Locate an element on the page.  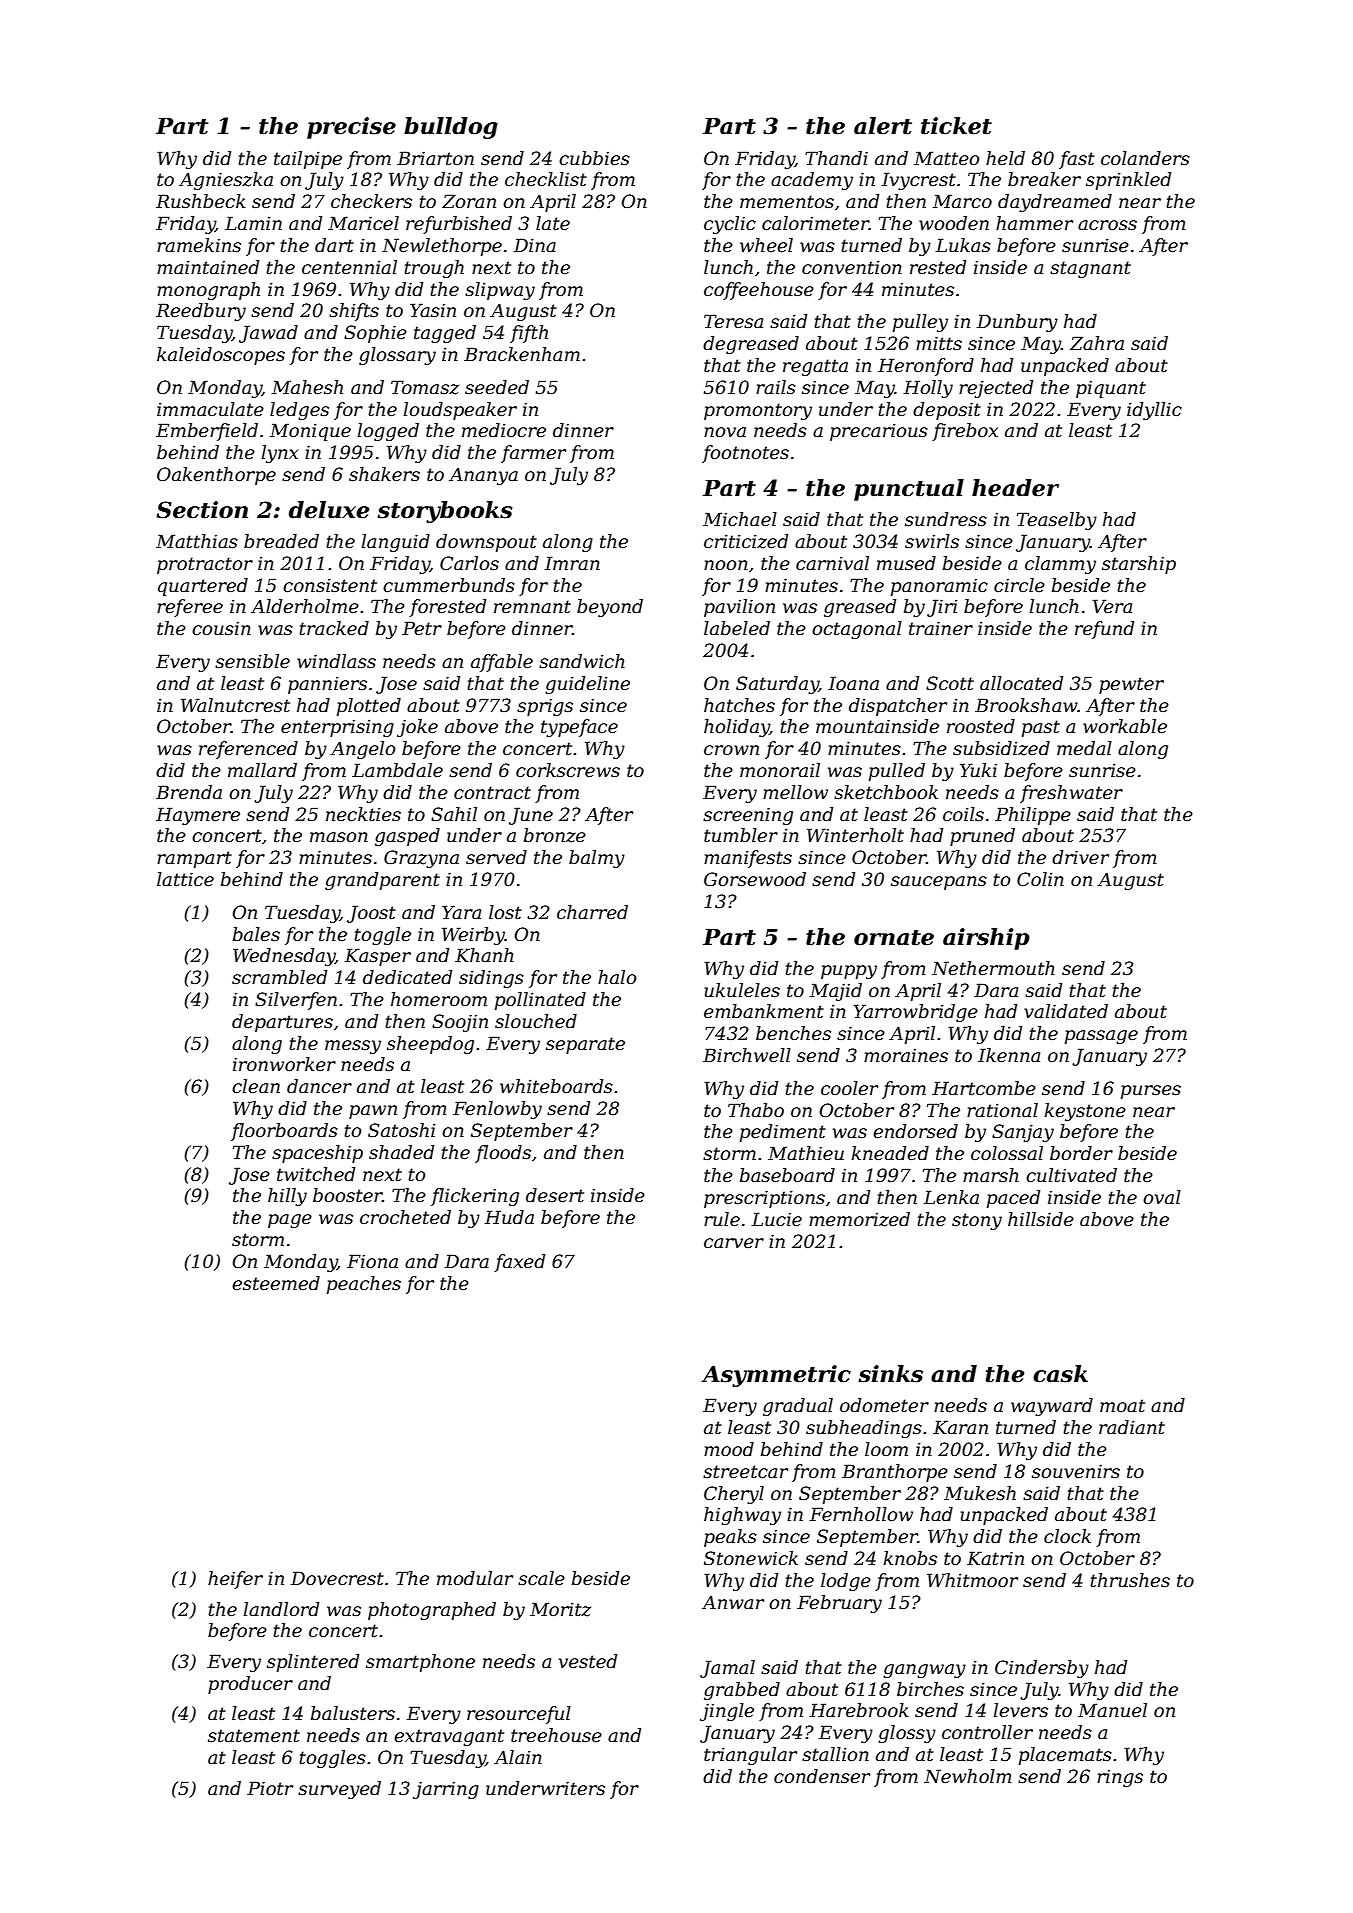
Mahesh is located at coordinates (307, 387).
